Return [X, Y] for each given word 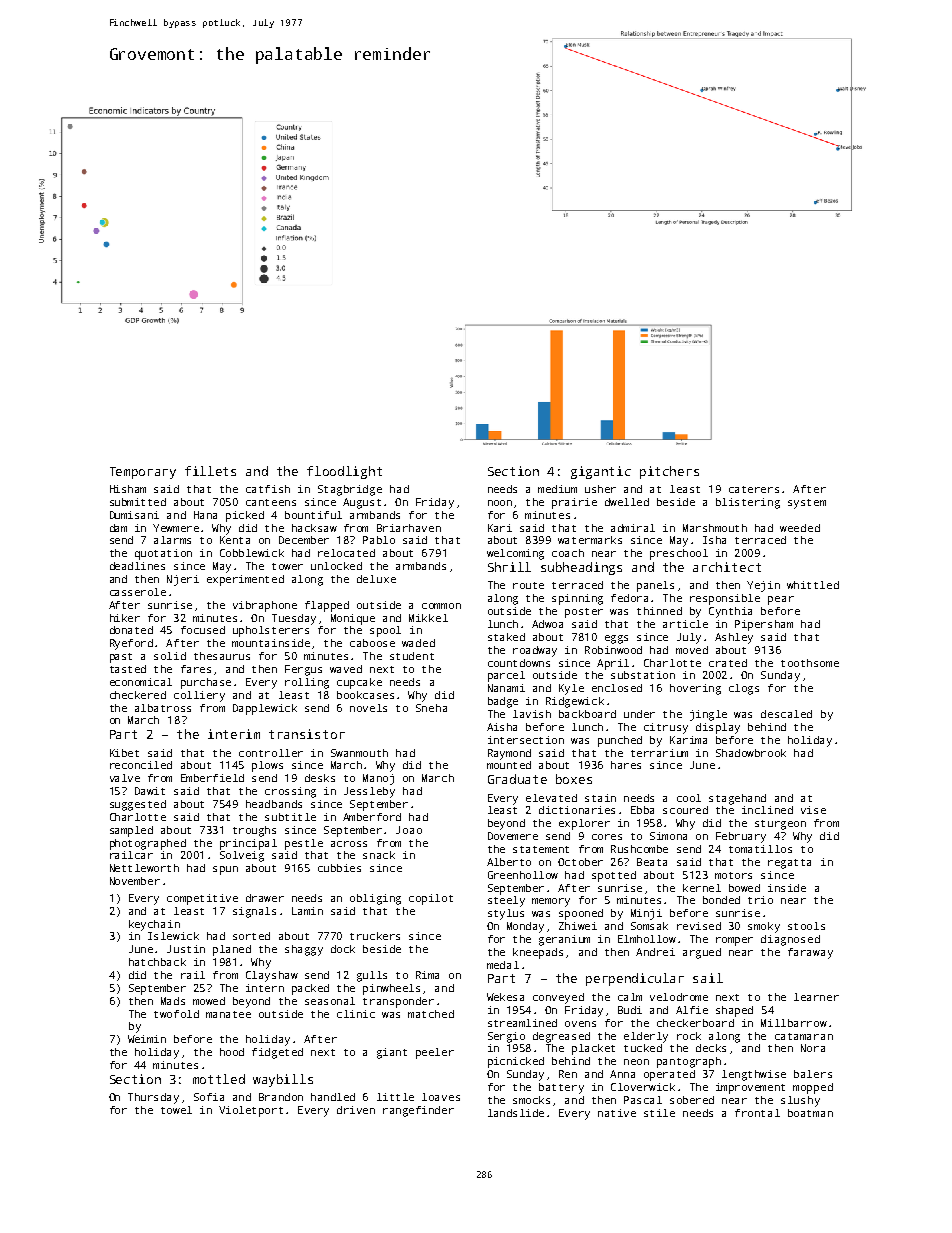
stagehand [737, 799]
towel [176, 1110]
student [412, 656]
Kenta [235, 540]
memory [551, 902]
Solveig [242, 856]
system [807, 504]
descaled [786, 714]
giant [392, 1053]
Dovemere [513, 836]
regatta [789, 864]
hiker [125, 618]
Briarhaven [409, 528]
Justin [186, 949]
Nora [813, 1048]
